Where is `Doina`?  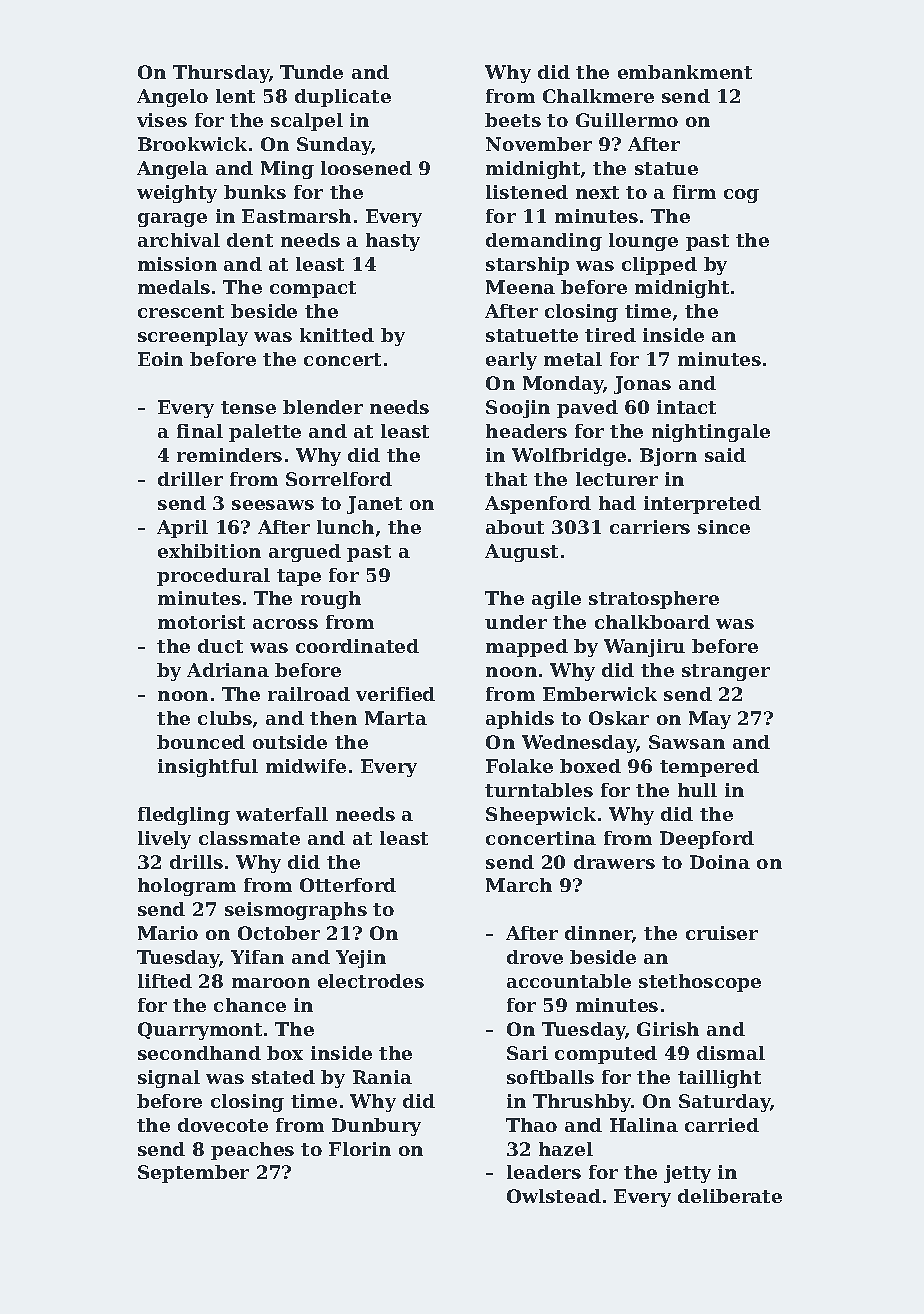 Doina is located at coordinates (720, 862).
